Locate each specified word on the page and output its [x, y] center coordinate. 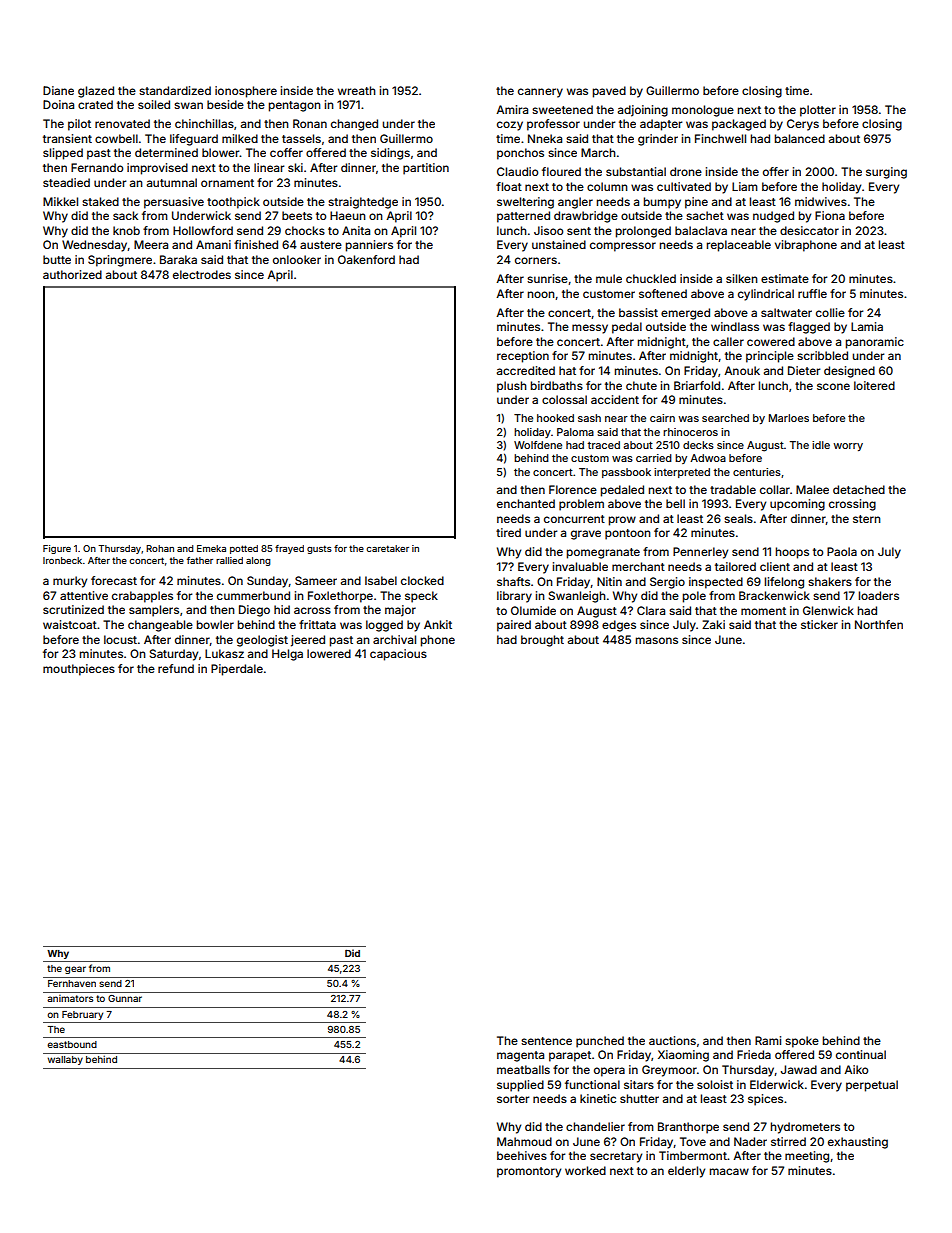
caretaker [387, 548]
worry [848, 447]
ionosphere [246, 92]
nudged [773, 217]
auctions [672, 1040]
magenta [520, 1056]
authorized [72, 274]
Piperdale [237, 670]
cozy [510, 126]
